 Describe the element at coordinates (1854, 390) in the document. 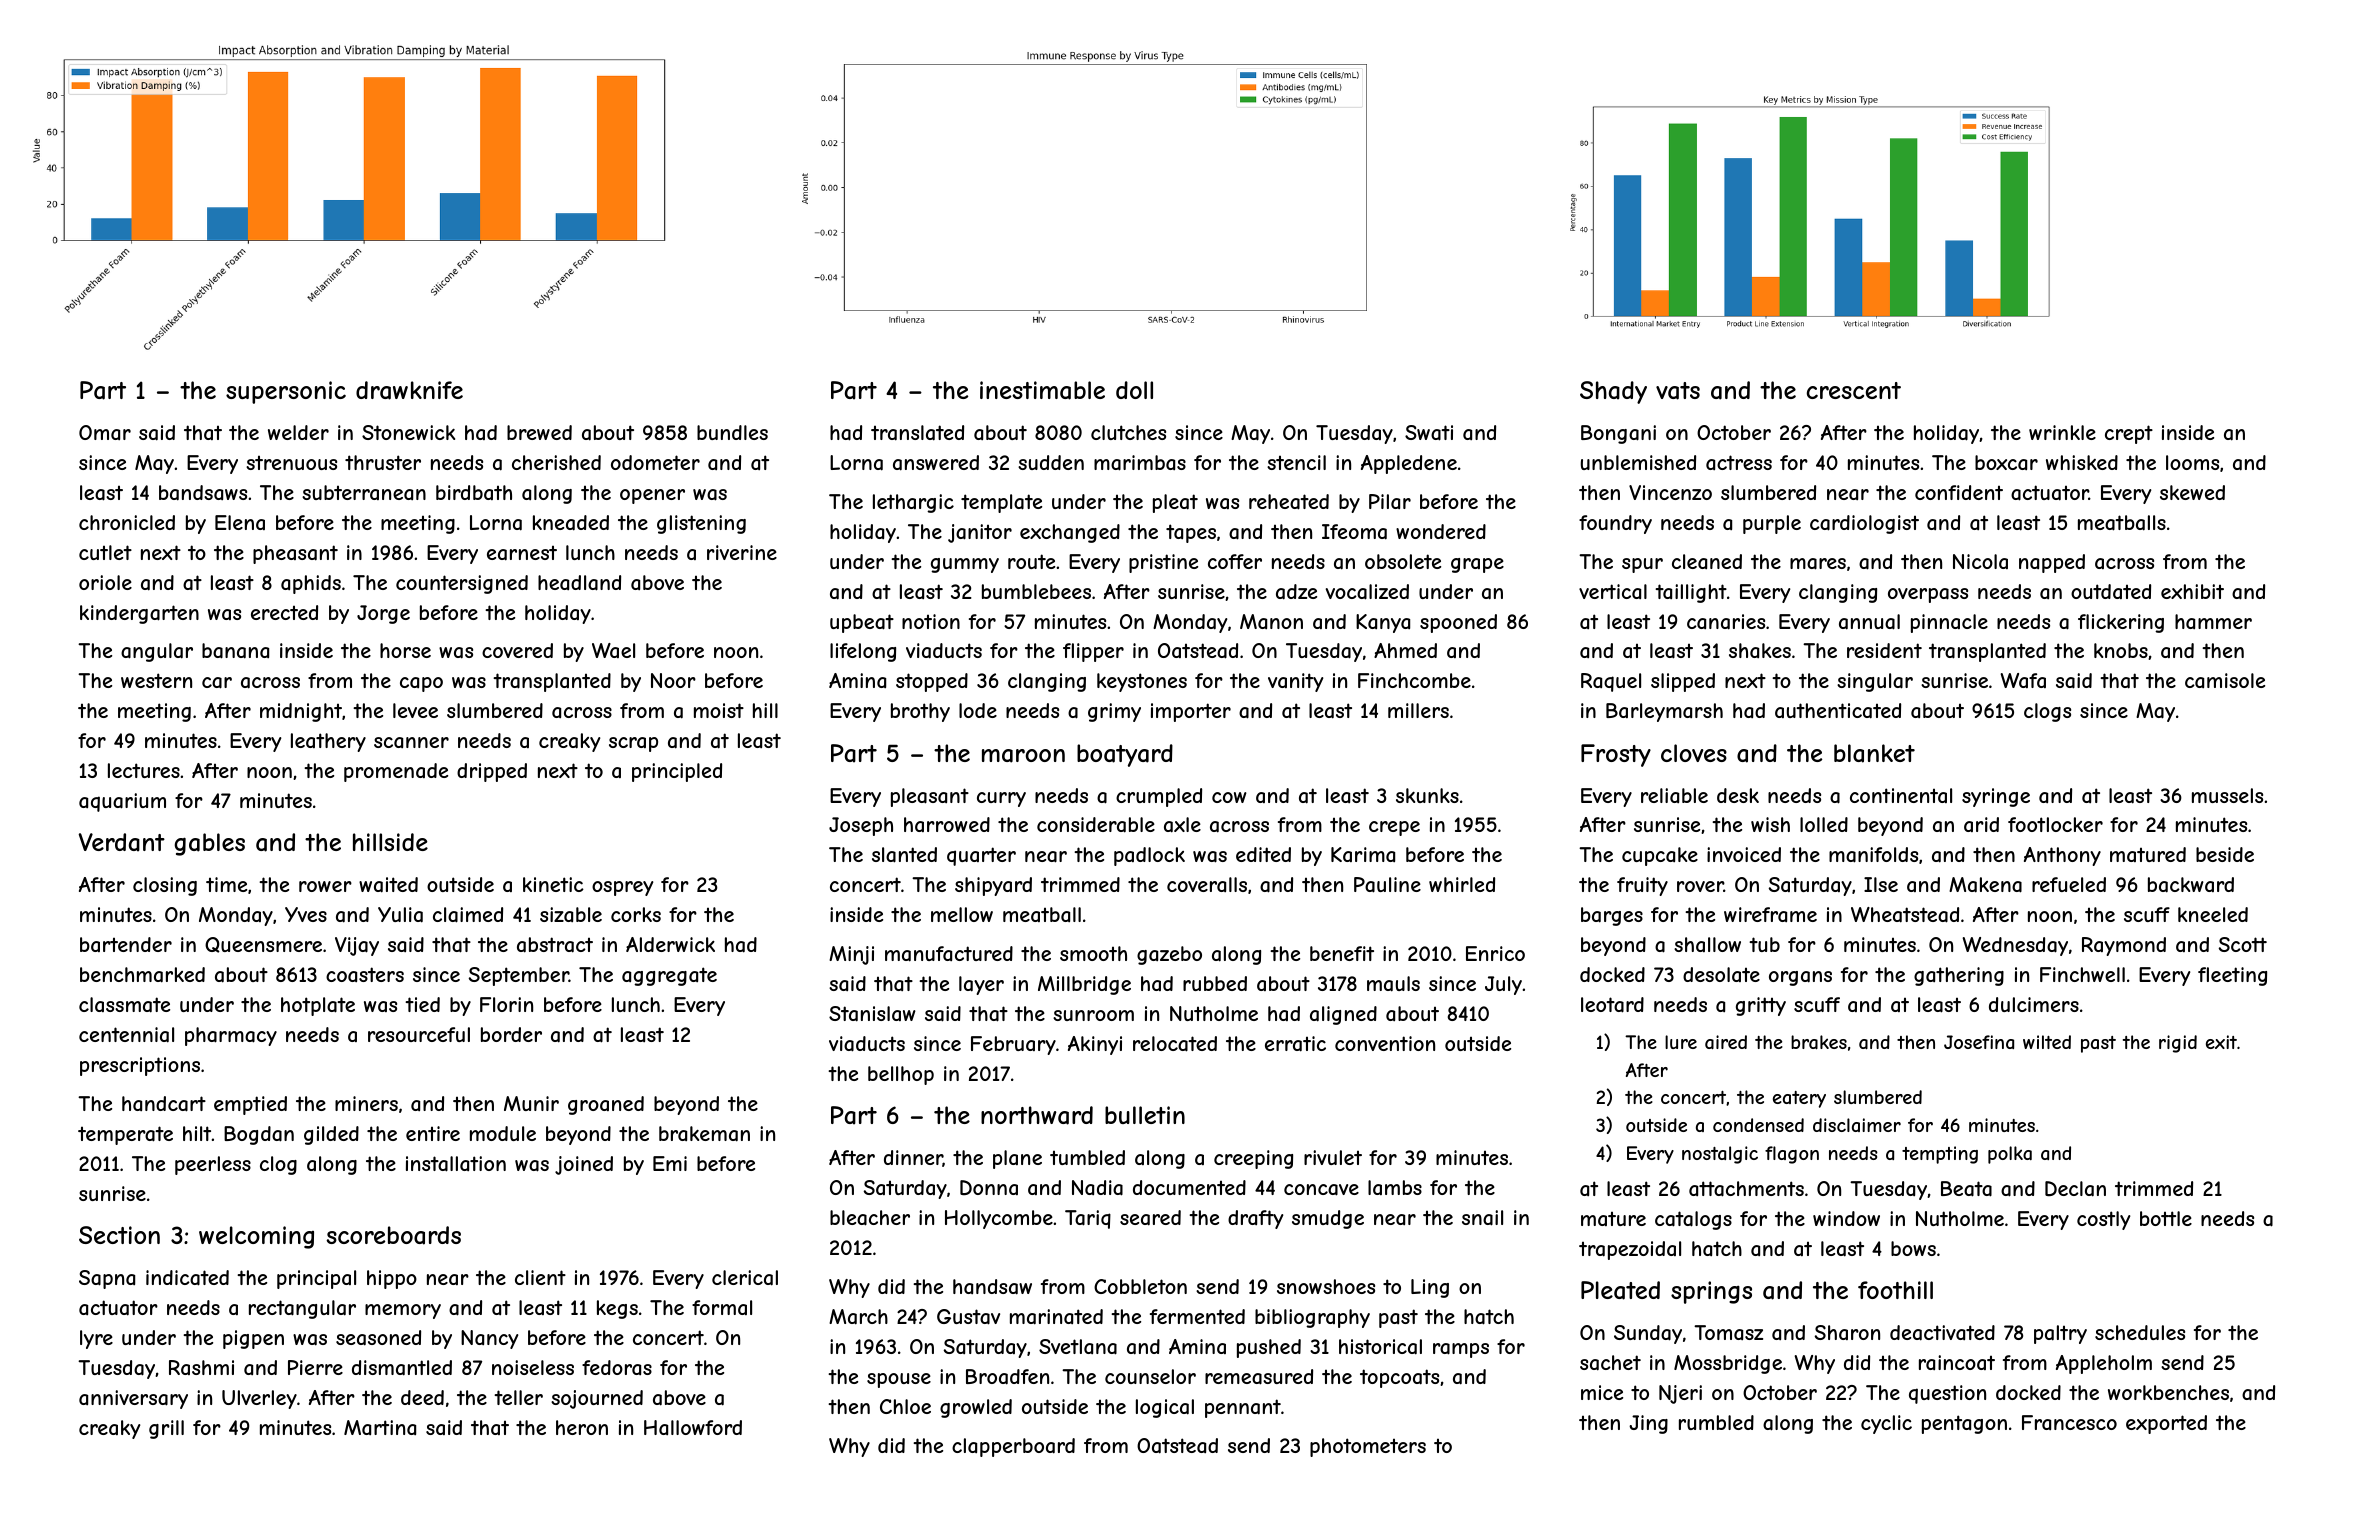

I see `crescent` at that location.
